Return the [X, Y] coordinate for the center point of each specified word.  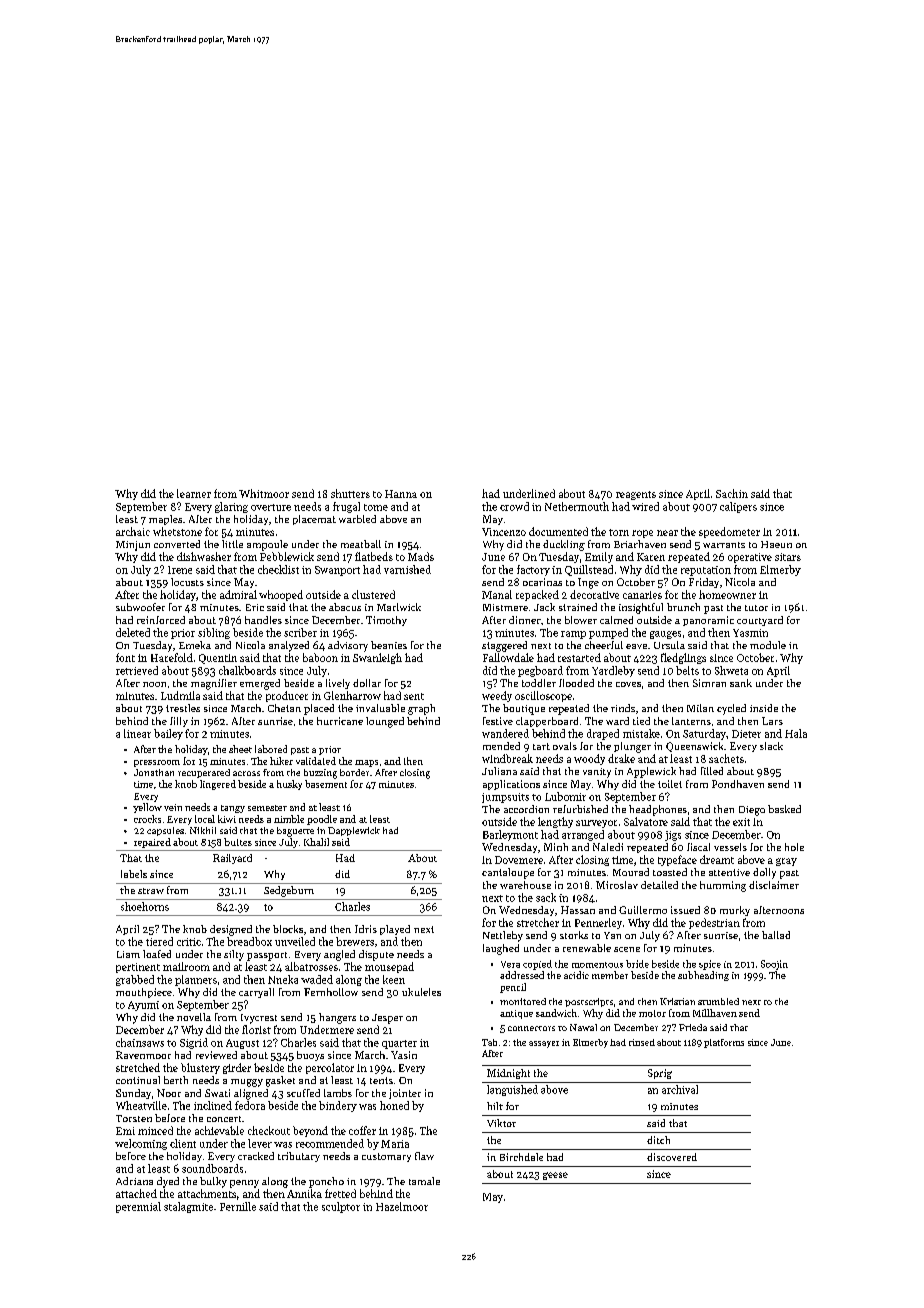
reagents [636, 495]
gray [786, 862]
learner [194, 493]
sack [546, 897]
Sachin [732, 493]
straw [151, 891]
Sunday [133, 1094]
